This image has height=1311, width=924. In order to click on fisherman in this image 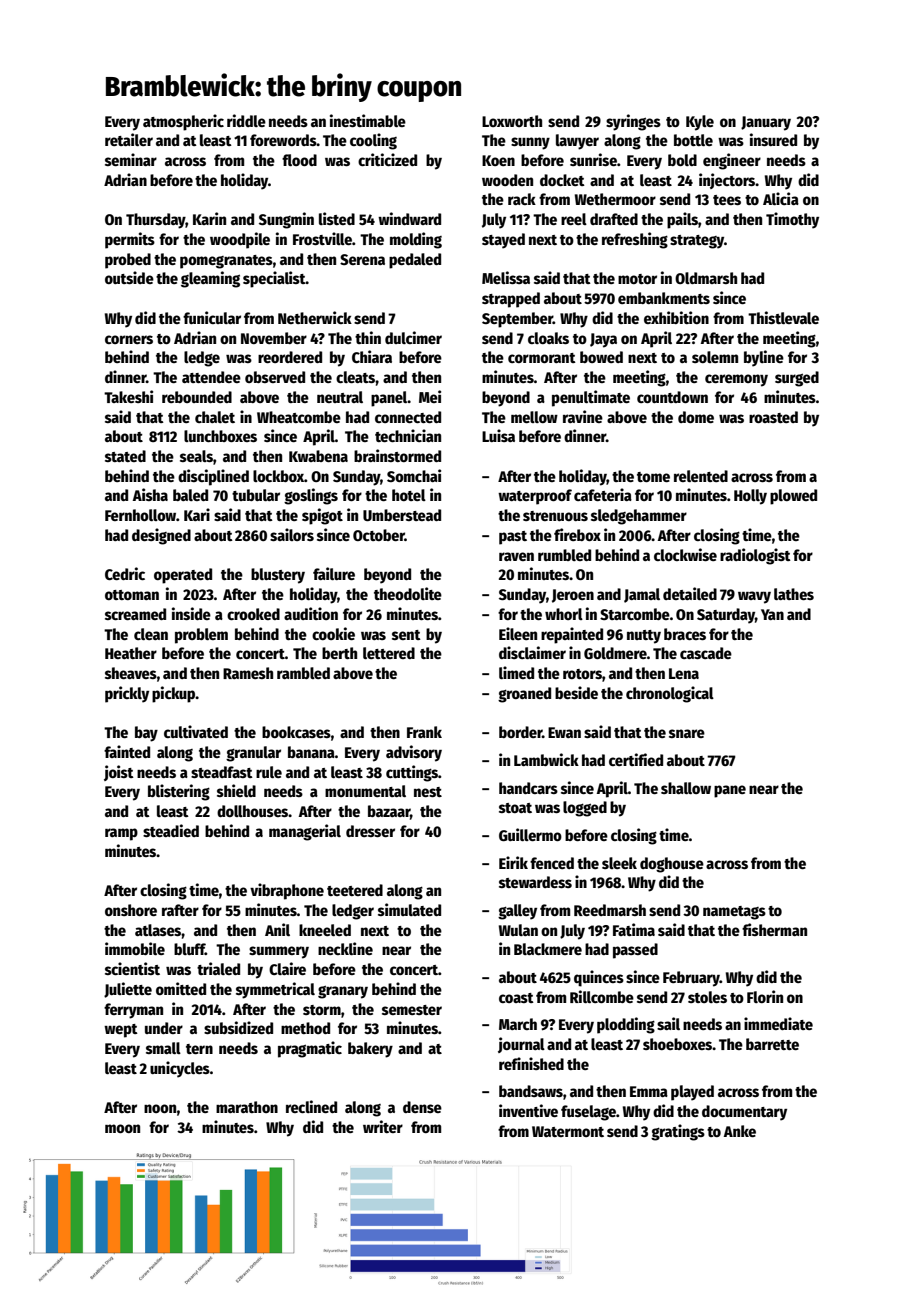, I will do `click(774, 929)`.
